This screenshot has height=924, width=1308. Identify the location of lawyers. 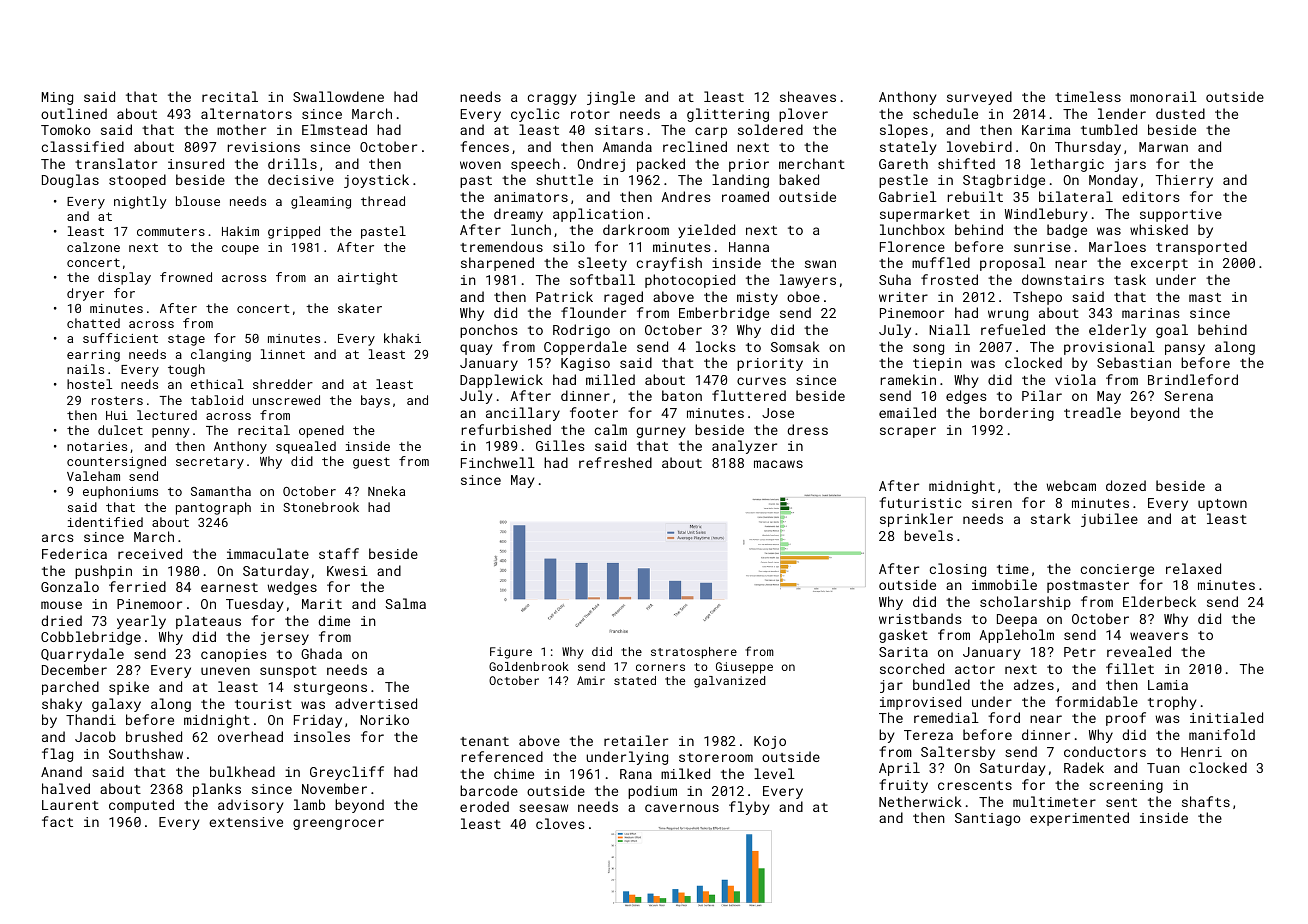
(808, 281).
